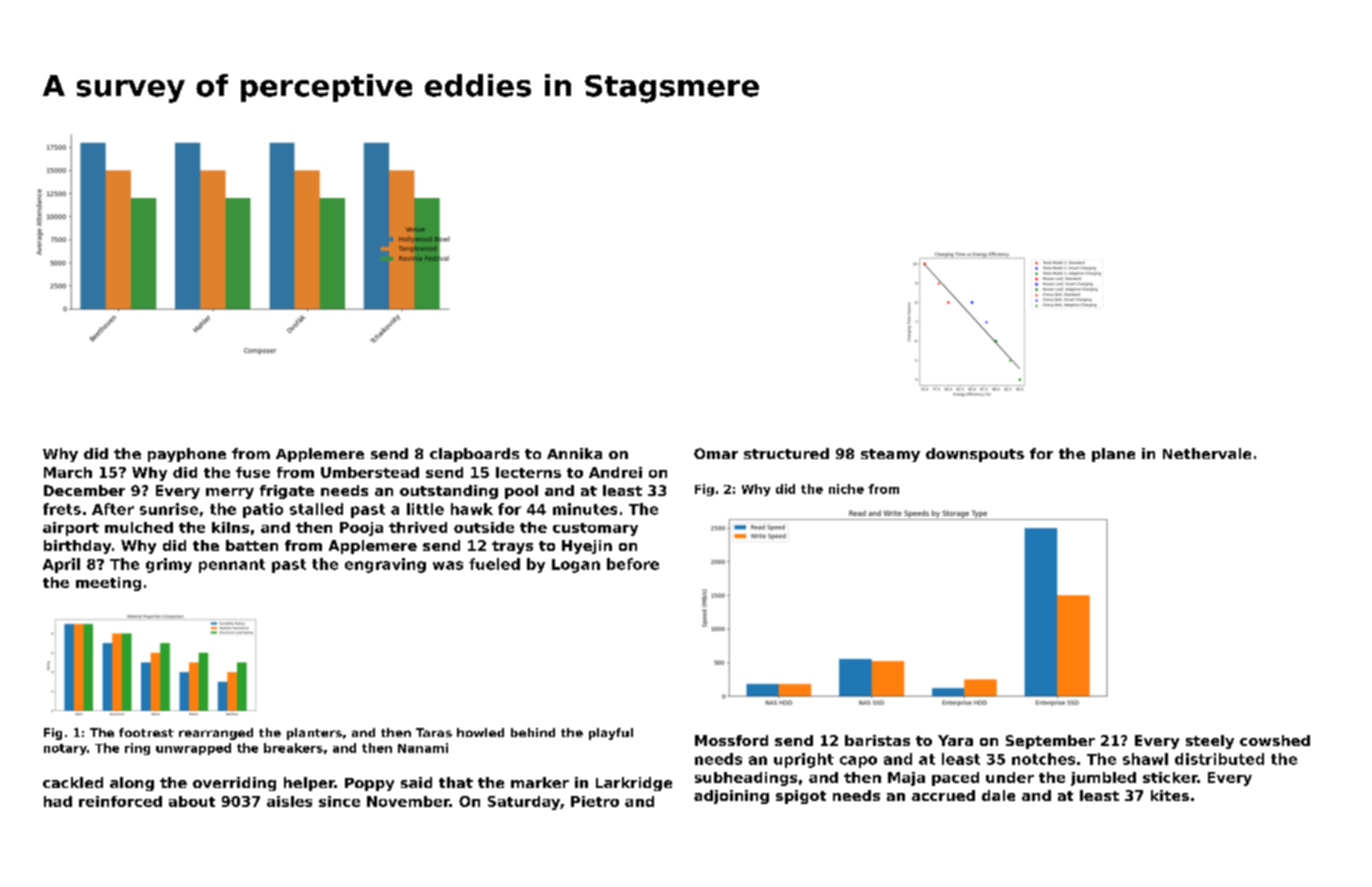 Image resolution: width=1372 pixels, height=887 pixels. I want to click on cowshed, so click(1275, 740).
